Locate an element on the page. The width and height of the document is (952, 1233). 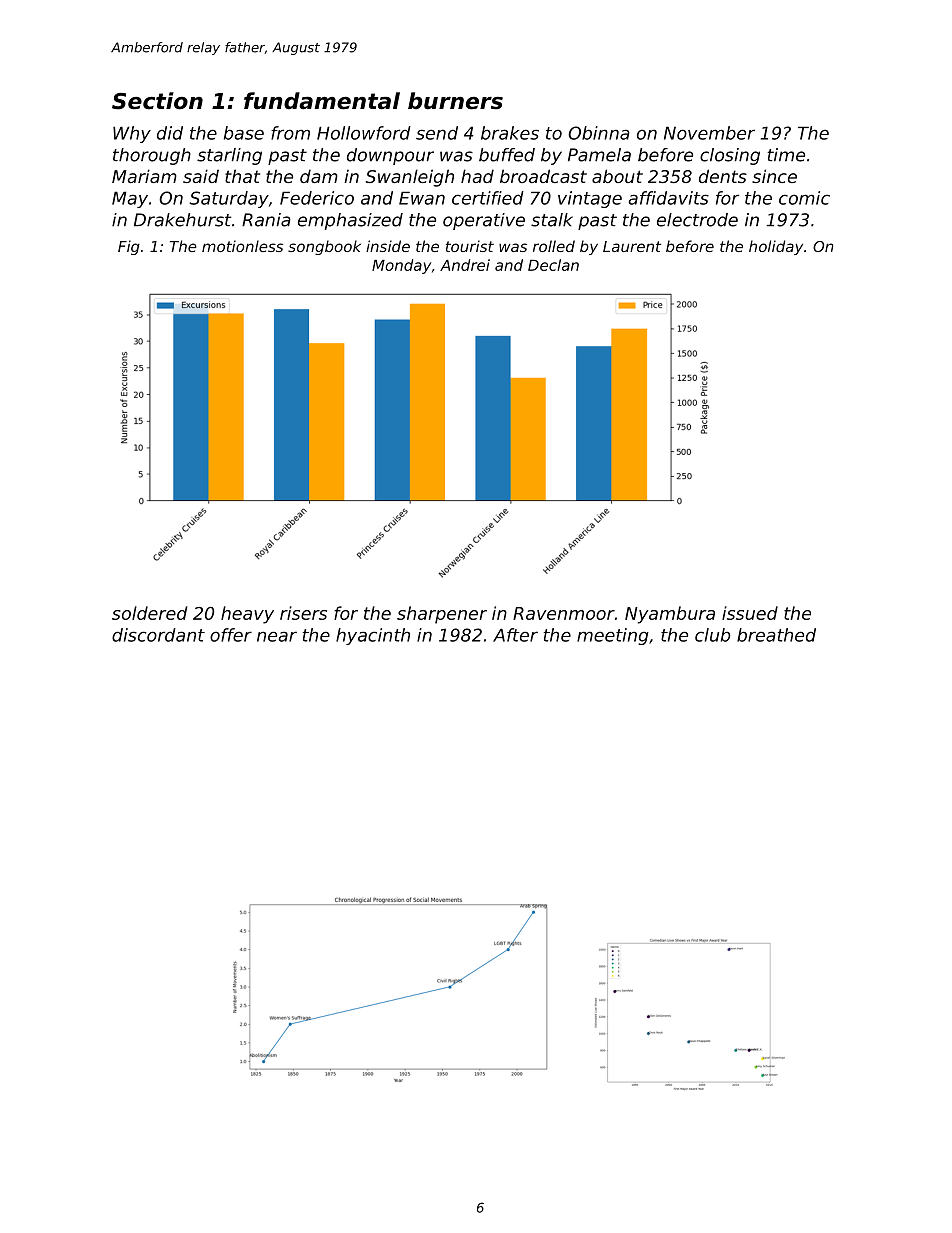
issued is located at coordinates (750, 613).
